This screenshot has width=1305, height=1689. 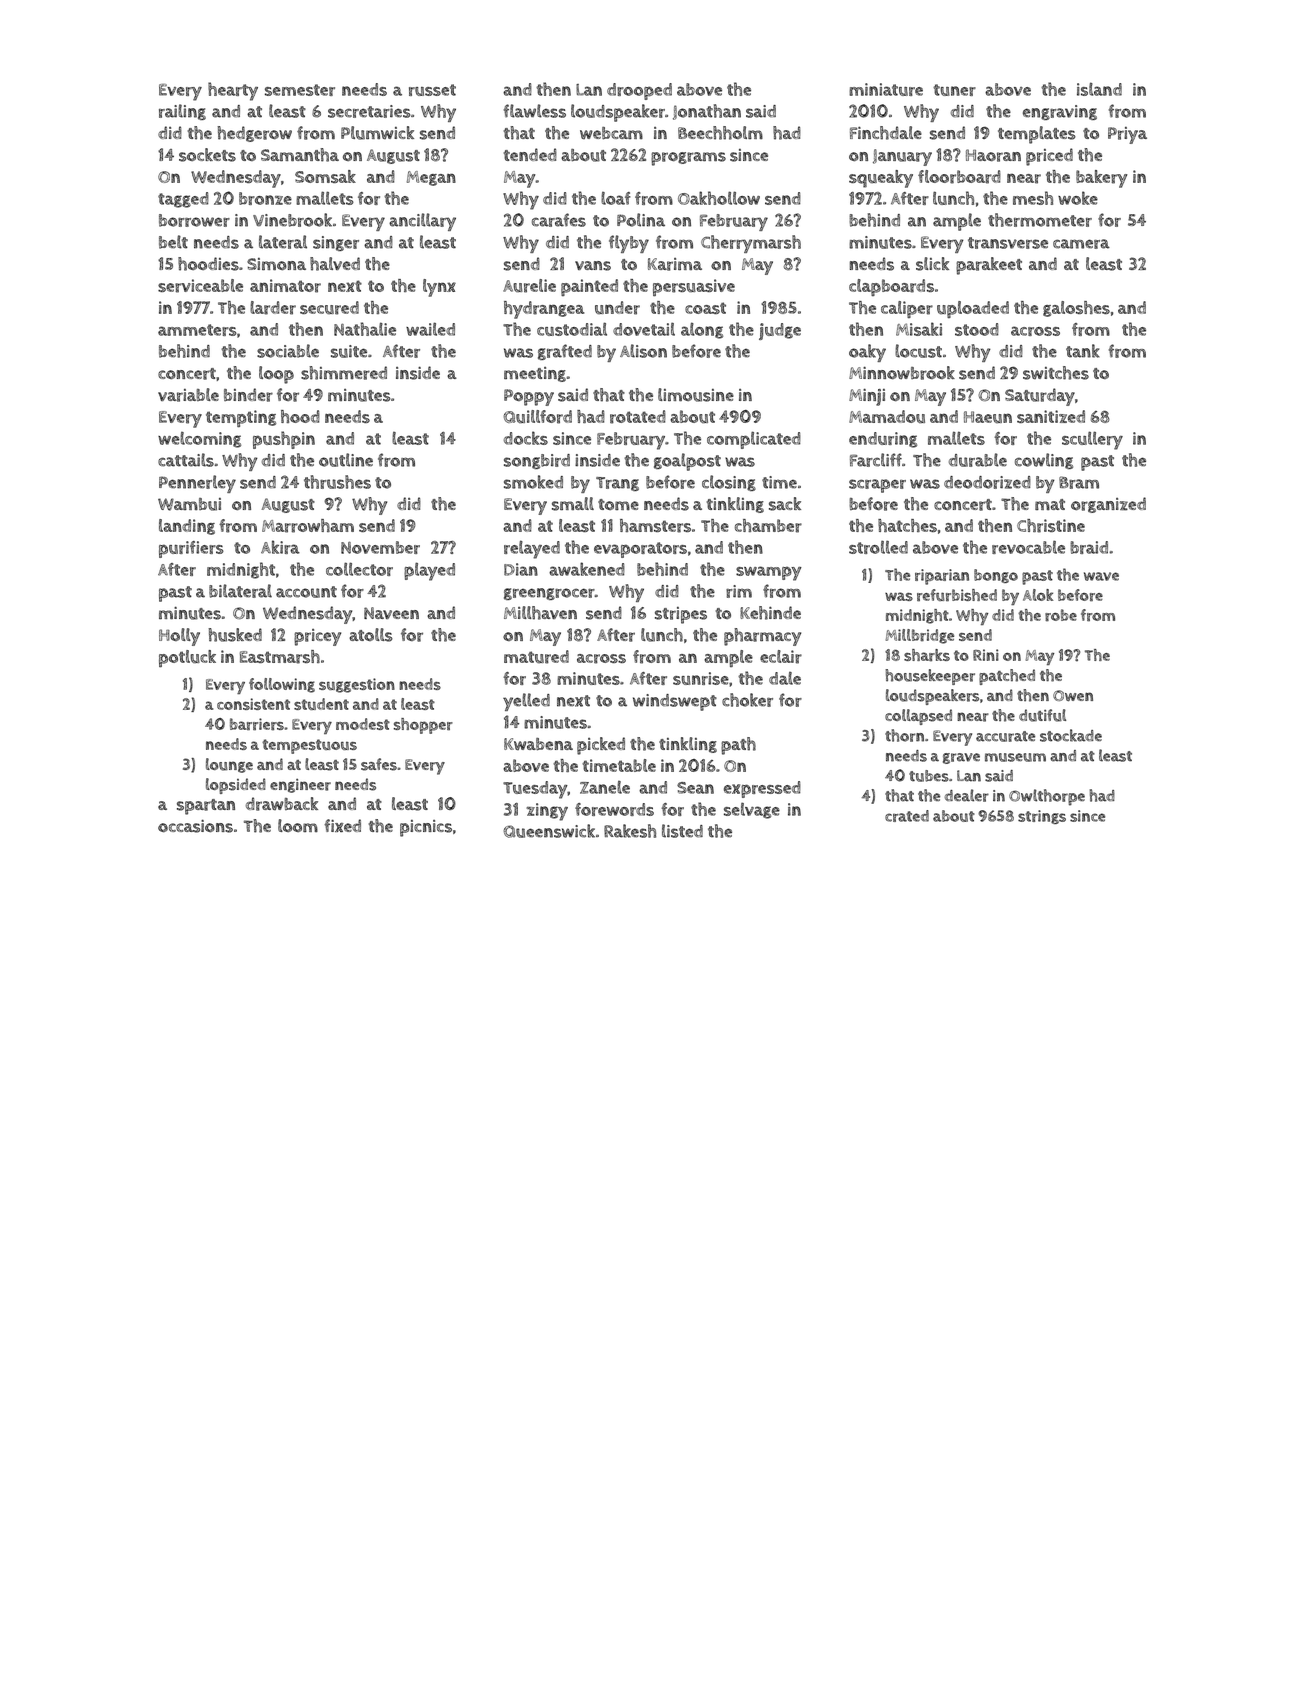 What do you see at coordinates (535, 111) in the screenshot?
I see `flawless` at bounding box center [535, 111].
